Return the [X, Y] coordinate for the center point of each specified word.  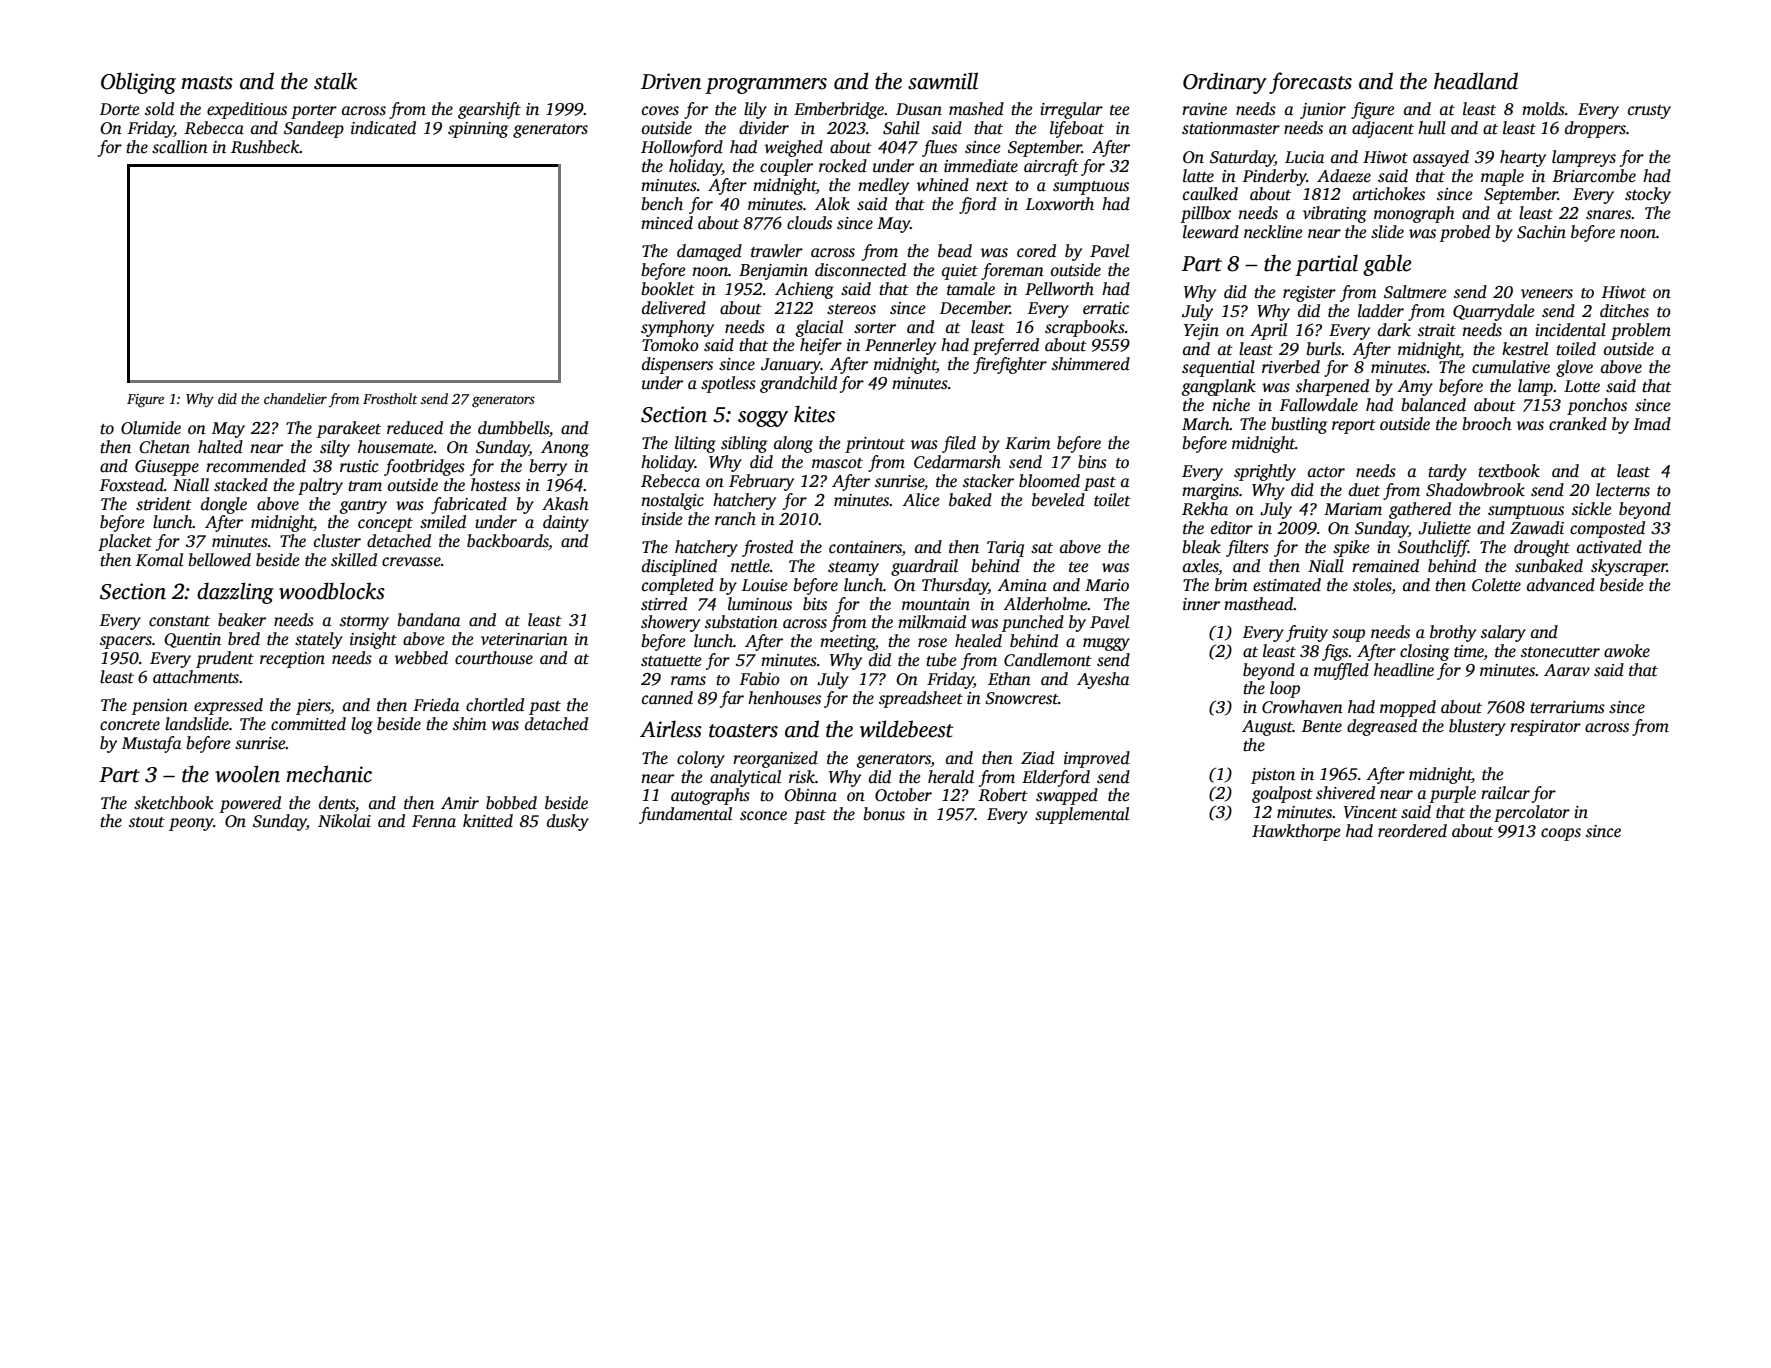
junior [1323, 111]
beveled [1058, 500]
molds [1543, 109]
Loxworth [1060, 204]
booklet [668, 289]
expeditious [247, 110]
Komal [159, 560]
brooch [1487, 424]
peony [191, 824]
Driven [671, 81]
